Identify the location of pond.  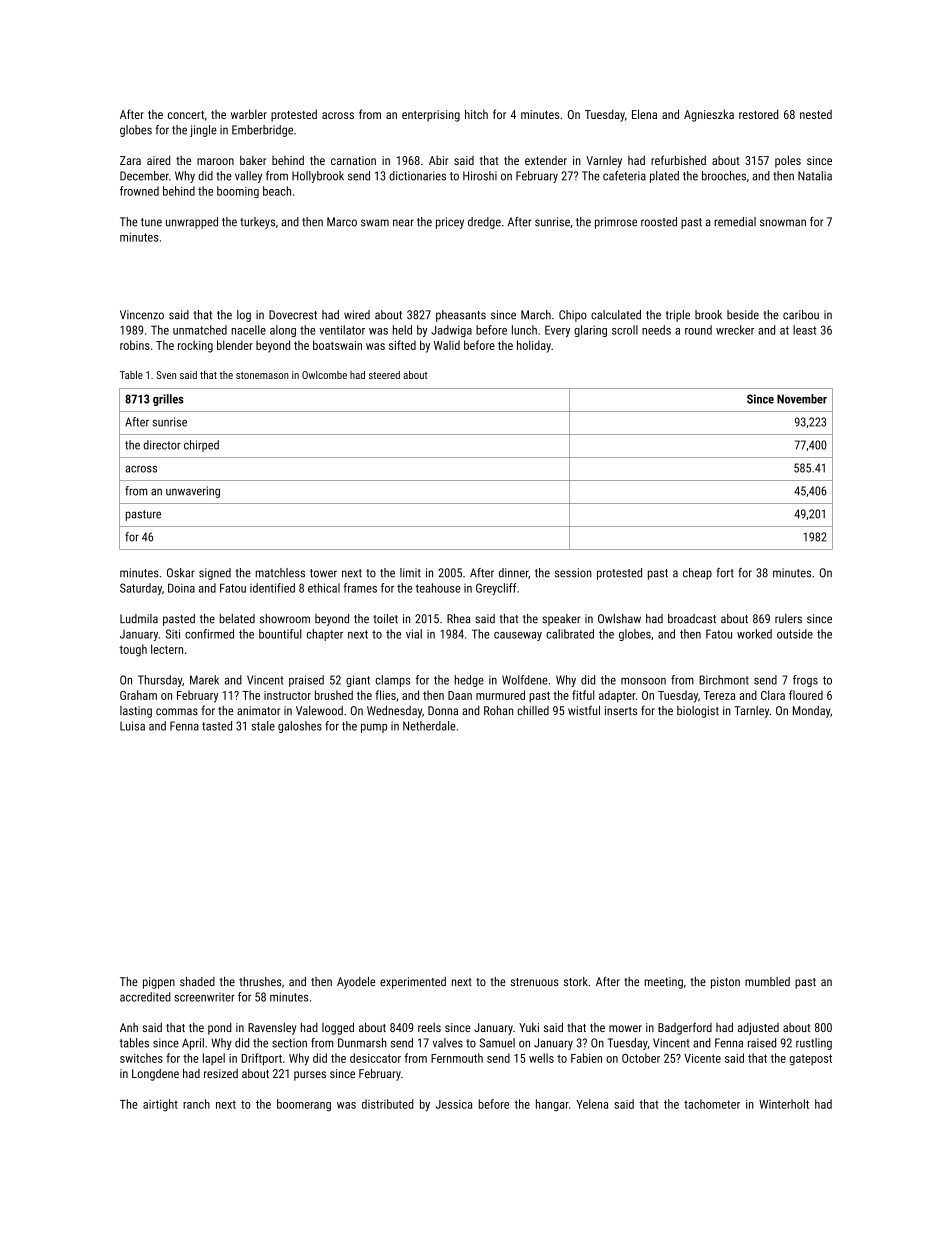
(220, 1029).
